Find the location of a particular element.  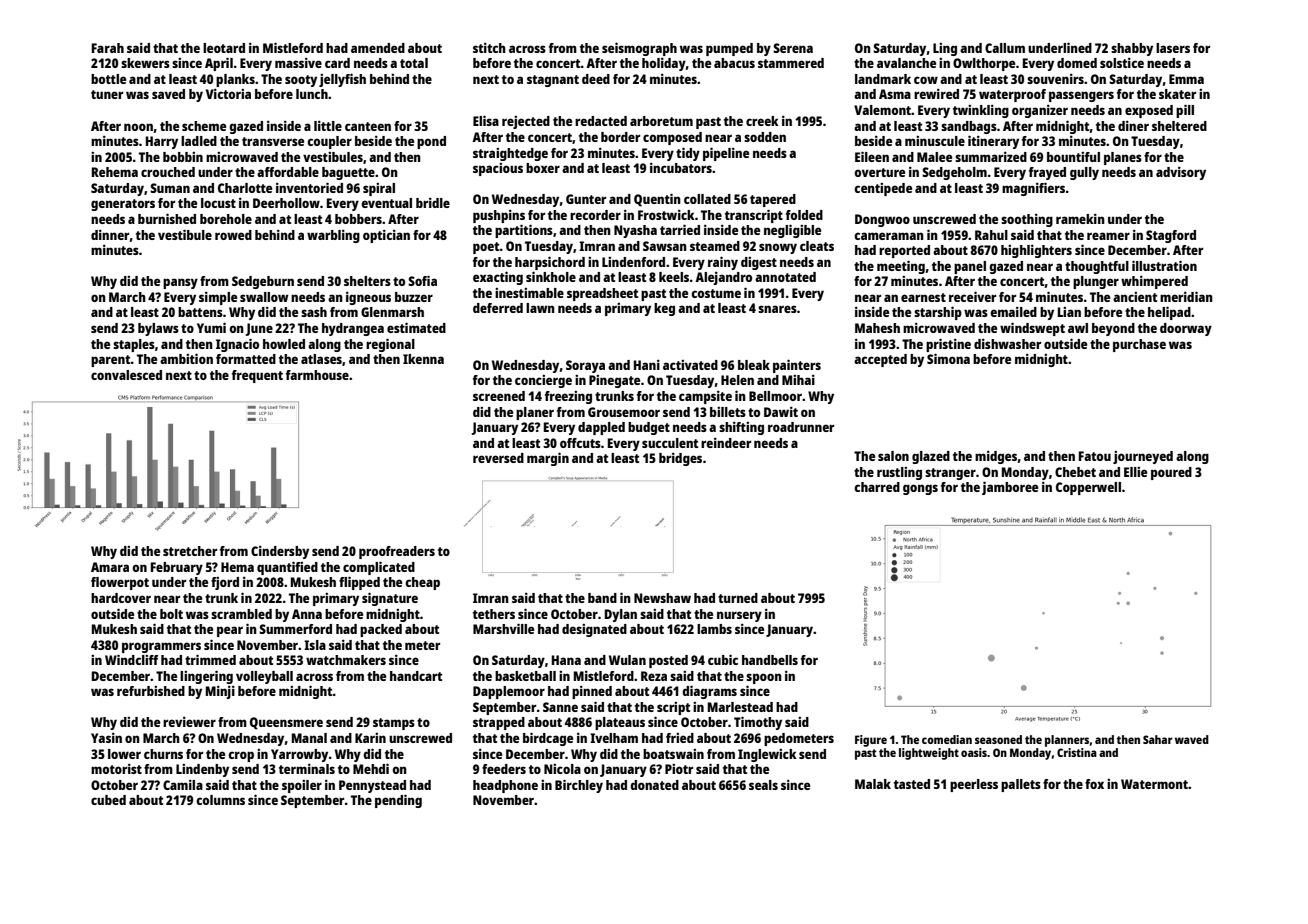

leotard is located at coordinates (224, 48).
